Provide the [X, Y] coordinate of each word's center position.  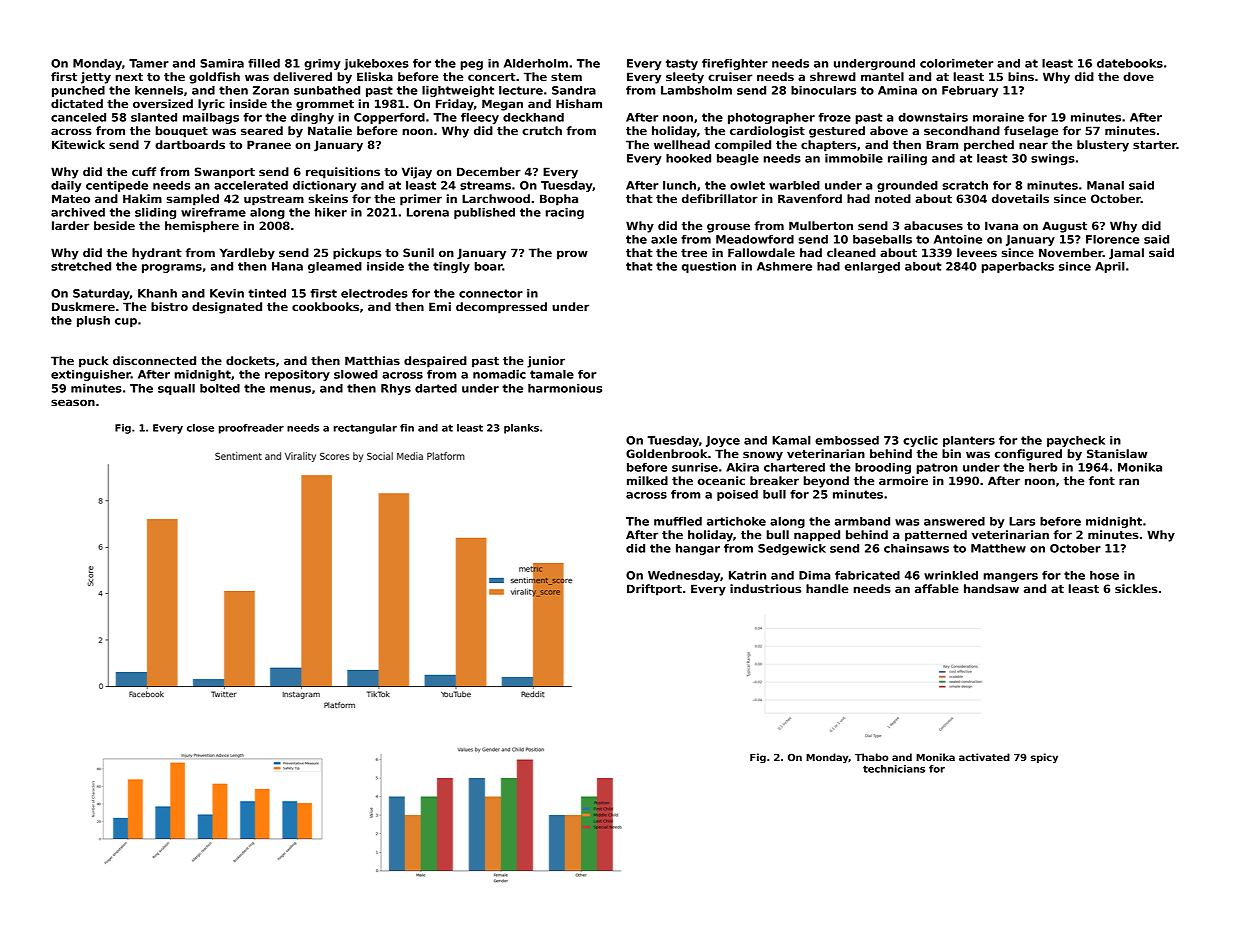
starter [1155, 145]
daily [66, 186]
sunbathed [327, 90]
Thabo [872, 757]
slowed [356, 374]
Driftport [654, 590]
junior [546, 362]
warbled [794, 185]
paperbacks [1018, 267]
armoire [903, 480]
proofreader [251, 429]
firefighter [735, 64]
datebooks [1130, 63]
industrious [765, 588]
